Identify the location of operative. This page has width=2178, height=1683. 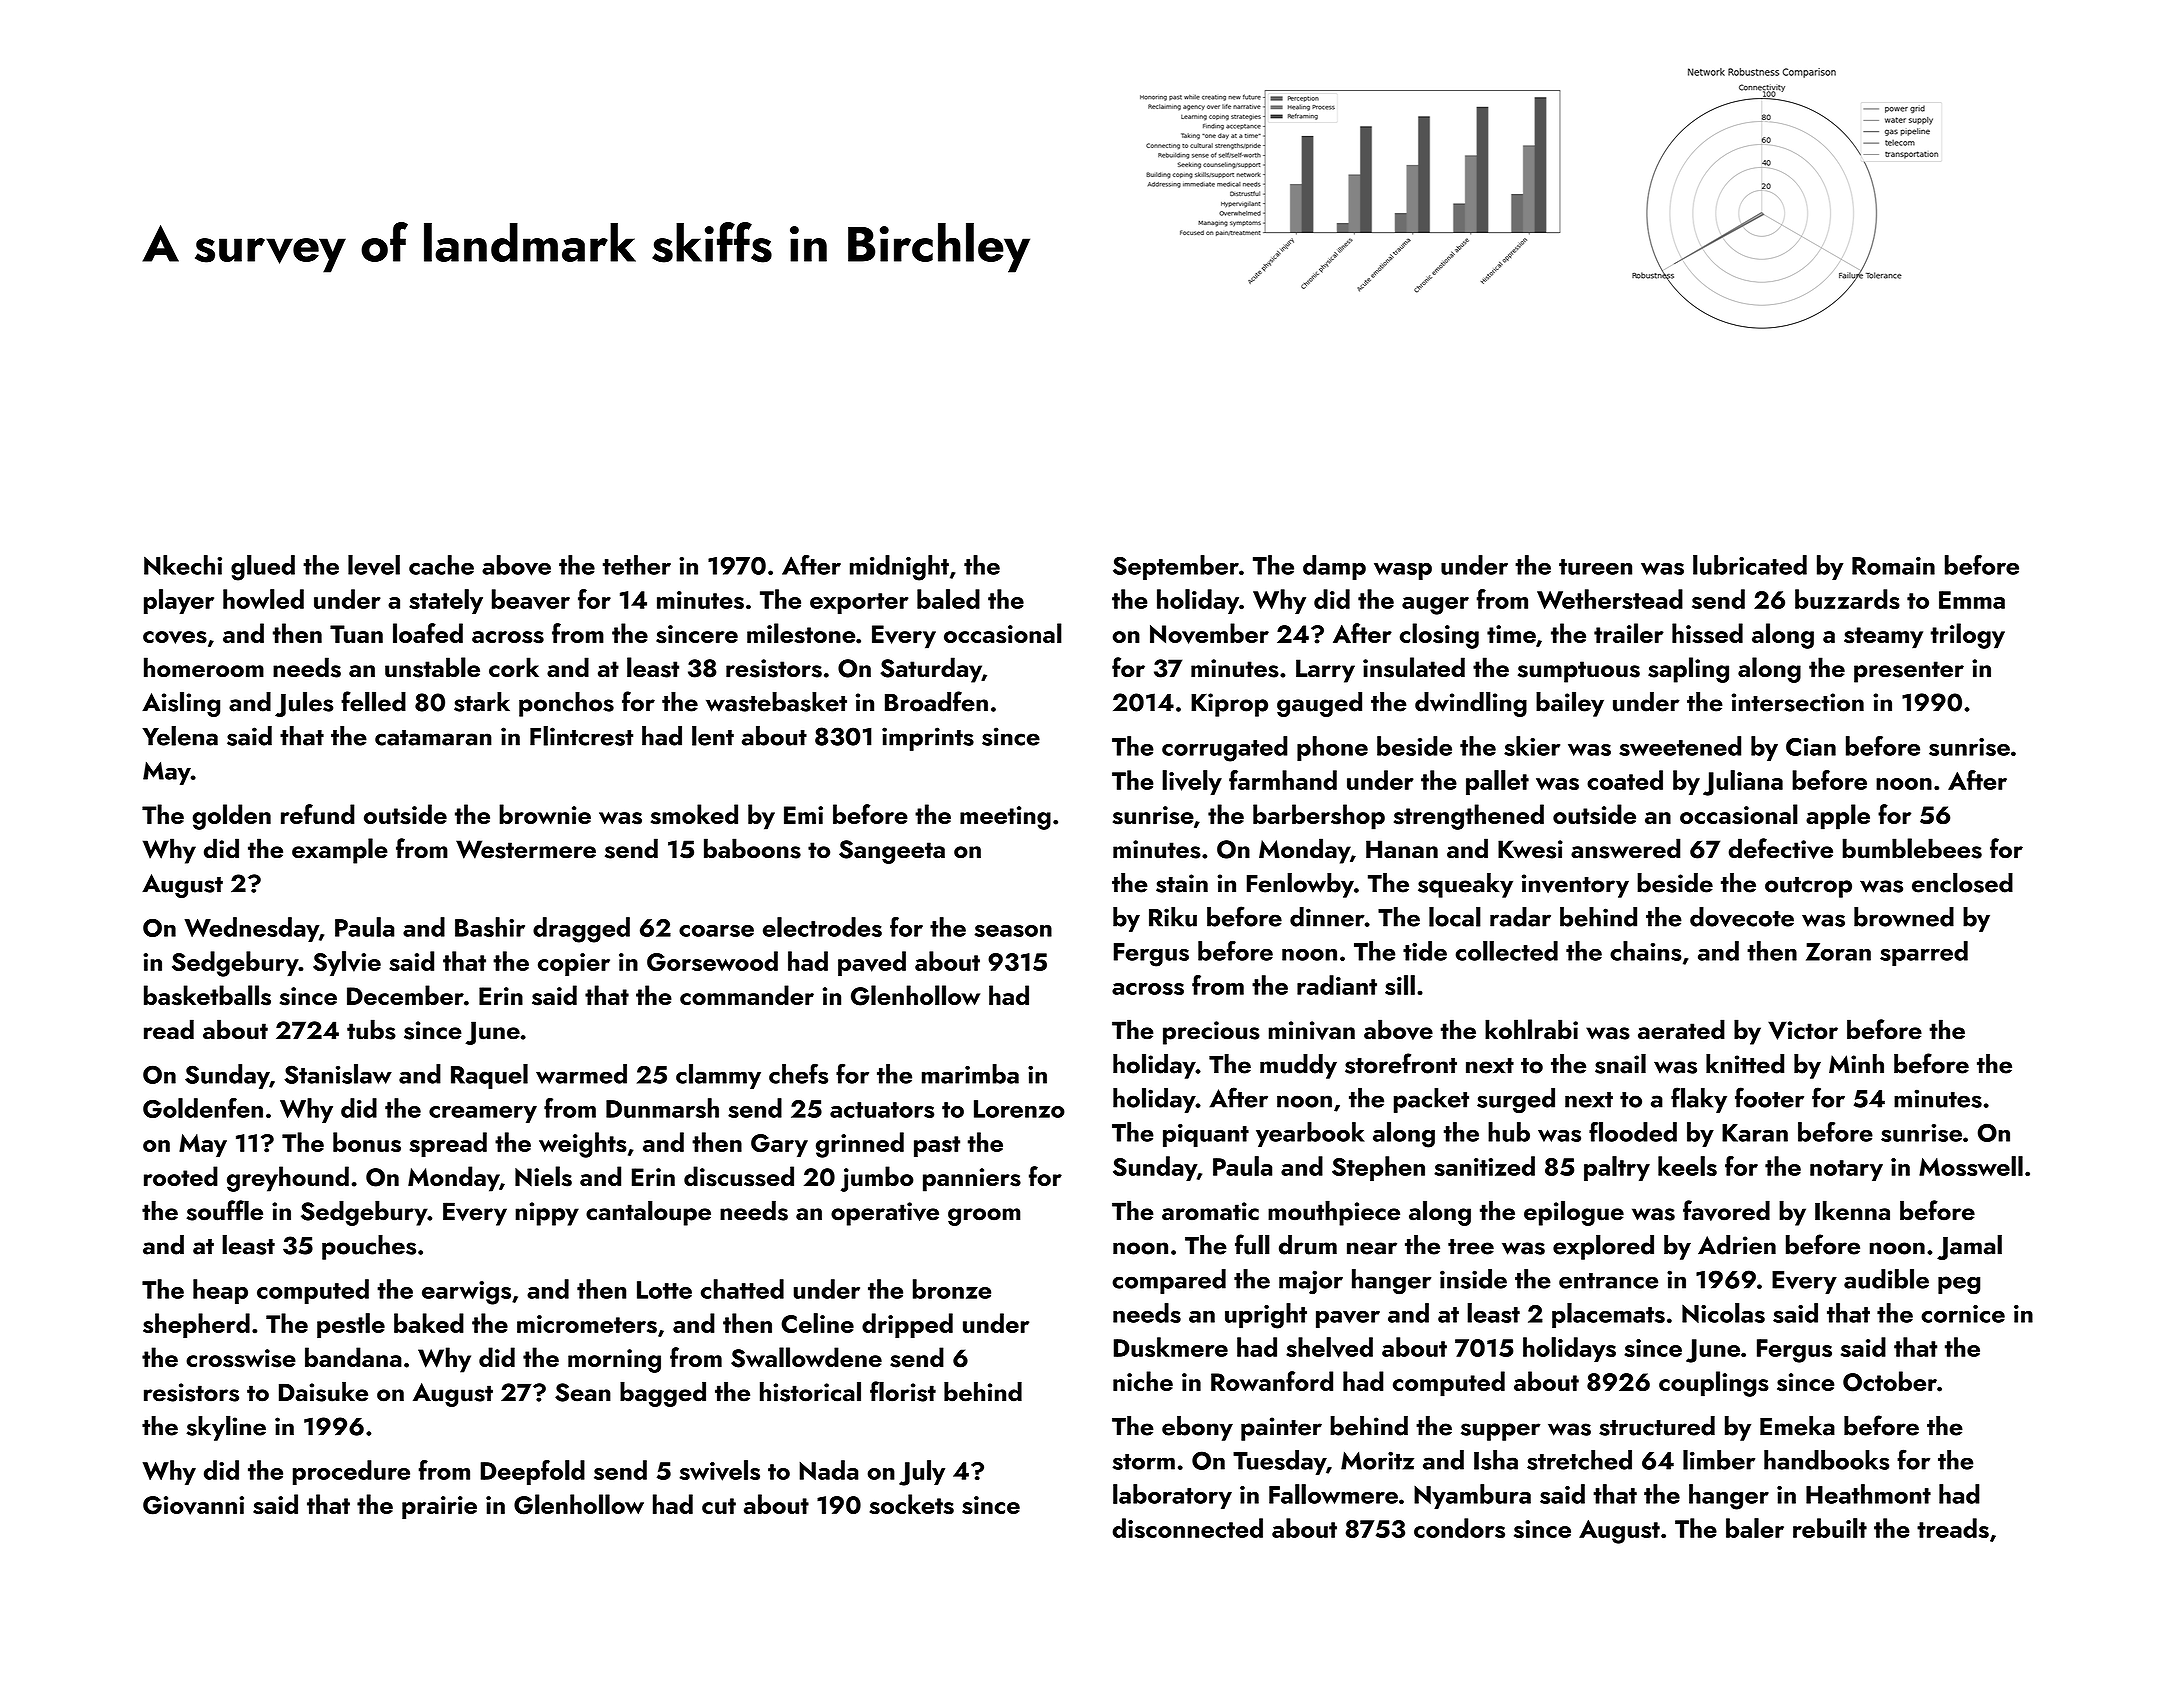
(885, 1214).
